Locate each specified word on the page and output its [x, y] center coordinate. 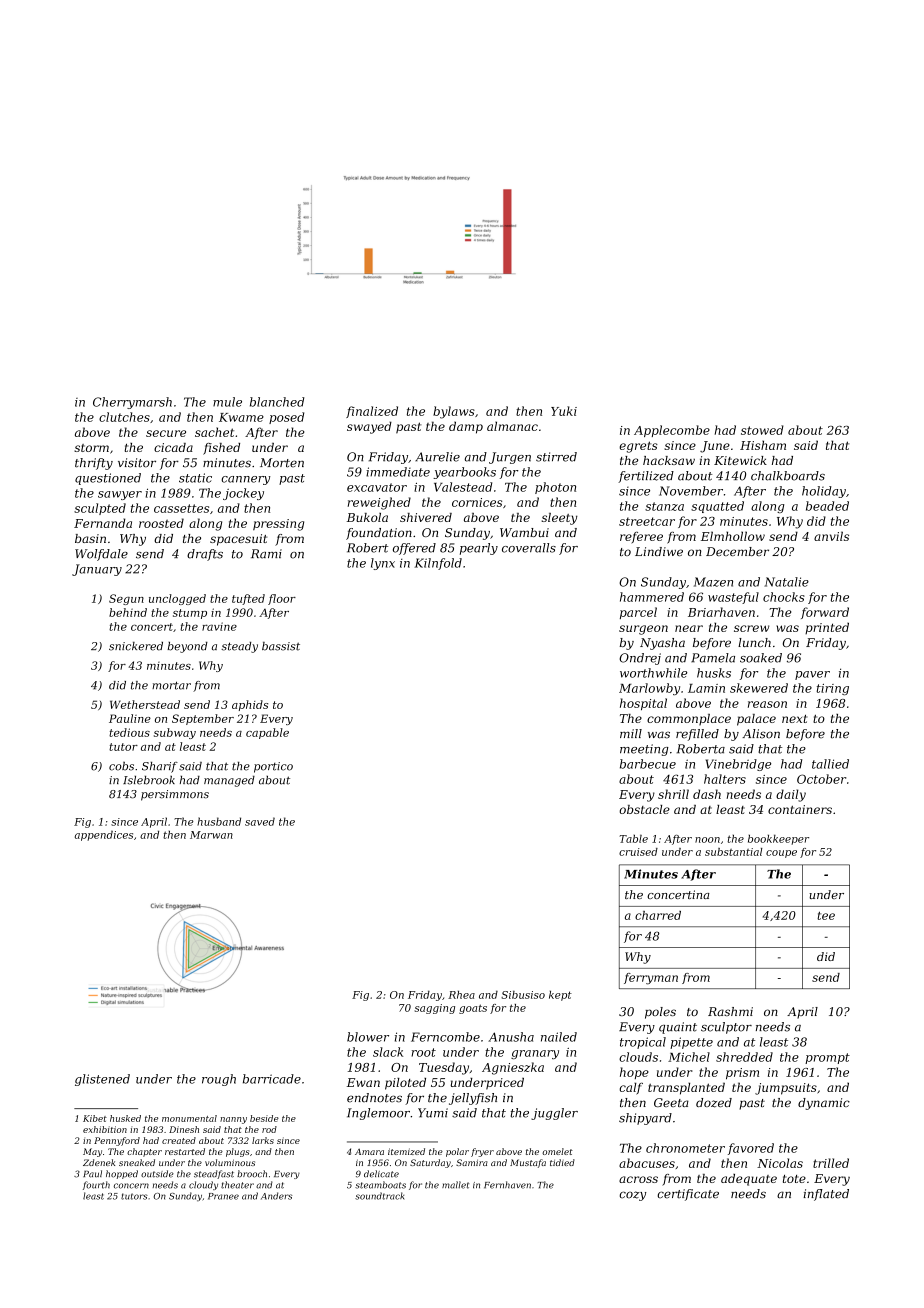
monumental [189, 1118]
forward [825, 613]
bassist [281, 646]
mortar [171, 685]
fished [221, 449]
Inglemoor [378, 1114]
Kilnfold [438, 564]
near [689, 628]
